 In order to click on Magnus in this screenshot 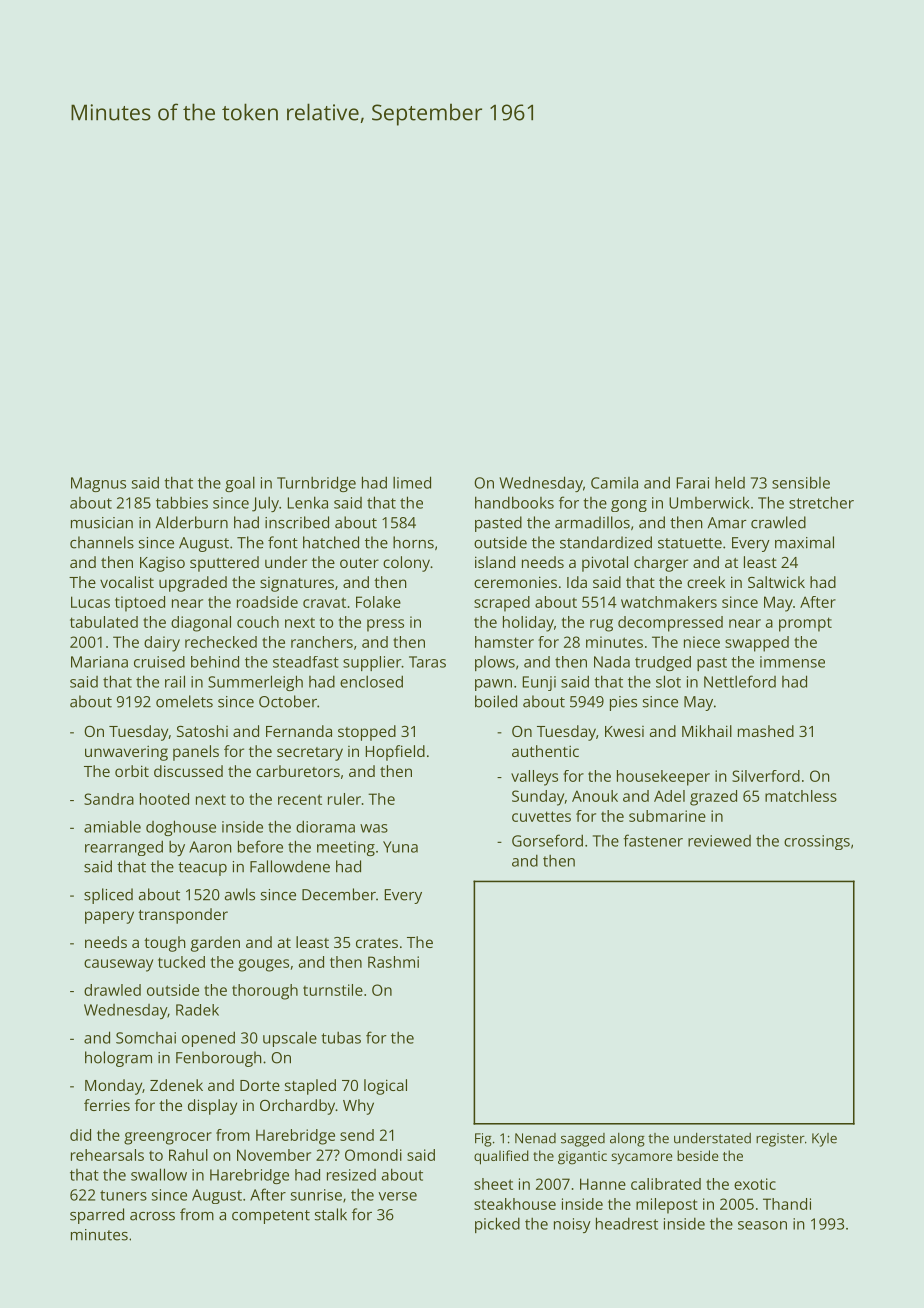, I will do `click(98, 484)`.
